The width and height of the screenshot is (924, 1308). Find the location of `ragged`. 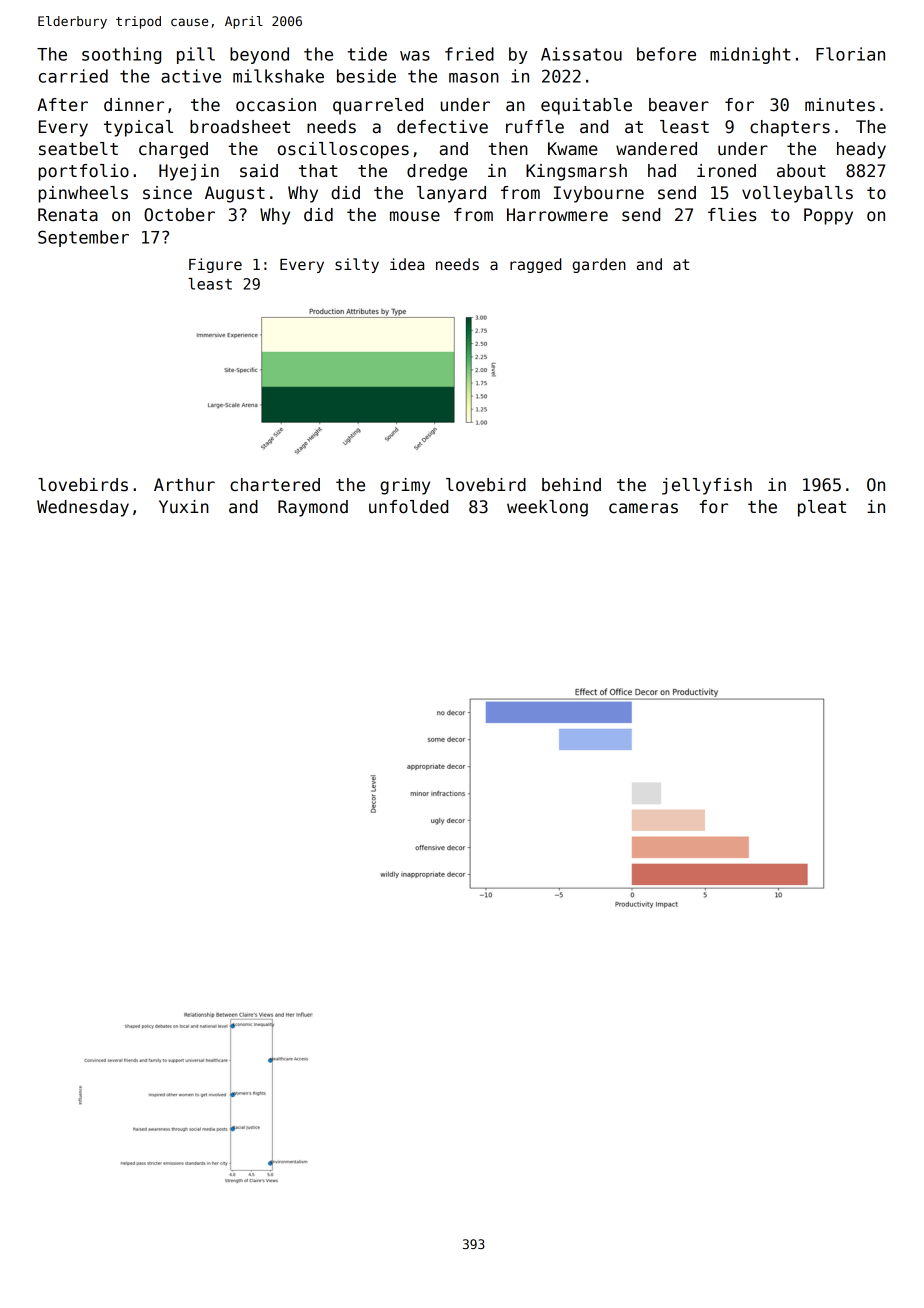

ragged is located at coordinates (536, 265).
